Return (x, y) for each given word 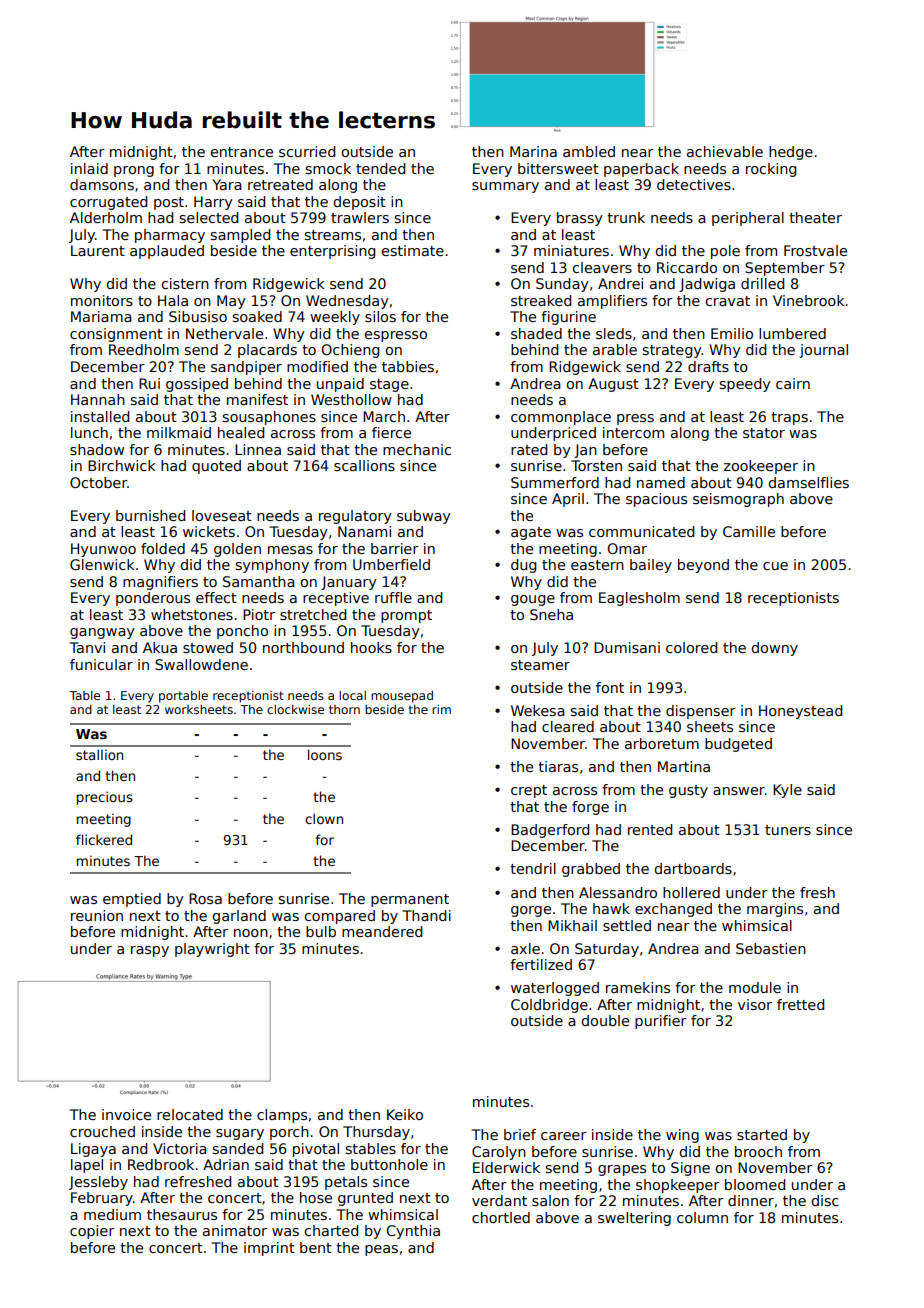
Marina (533, 151)
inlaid (89, 168)
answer (739, 791)
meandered (382, 931)
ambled (589, 151)
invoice (126, 1114)
